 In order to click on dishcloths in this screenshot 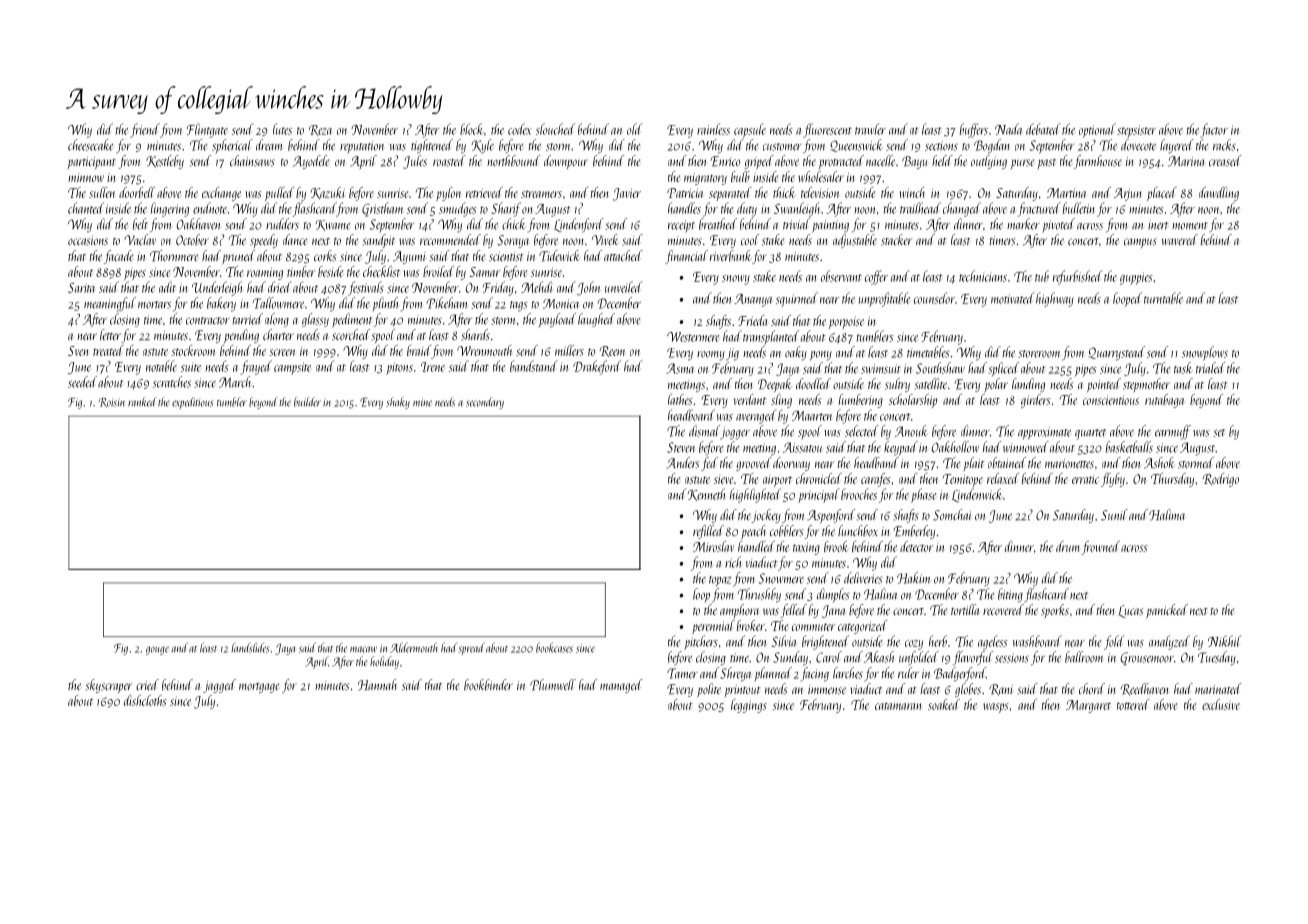, I will do `click(145, 700)`.
